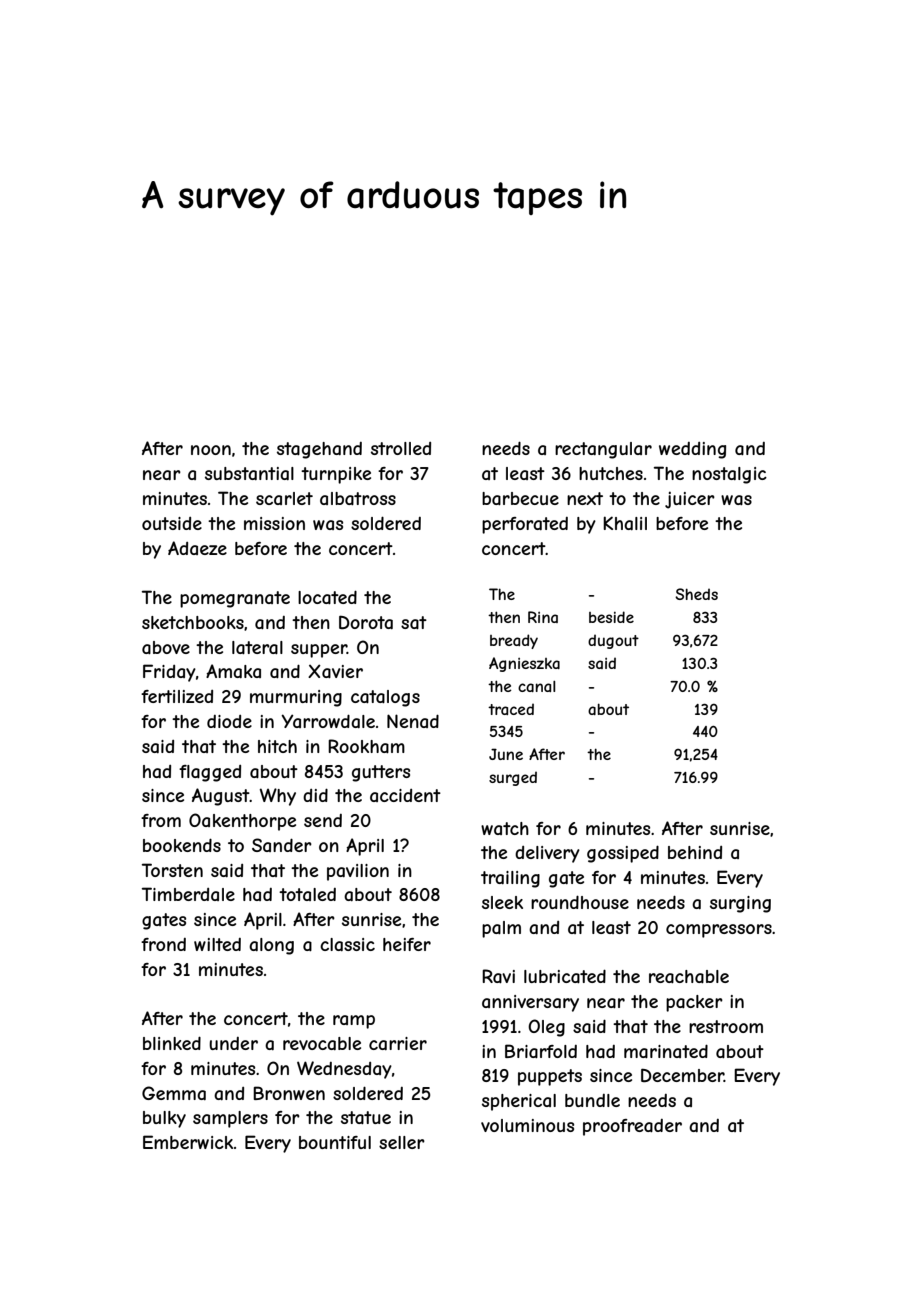 Image resolution: width=924 pixels, height=1311 pixels. What do you see at coordinates (271, 946) in the screenshot?
I see `along` at bounding box center [271, 946].
